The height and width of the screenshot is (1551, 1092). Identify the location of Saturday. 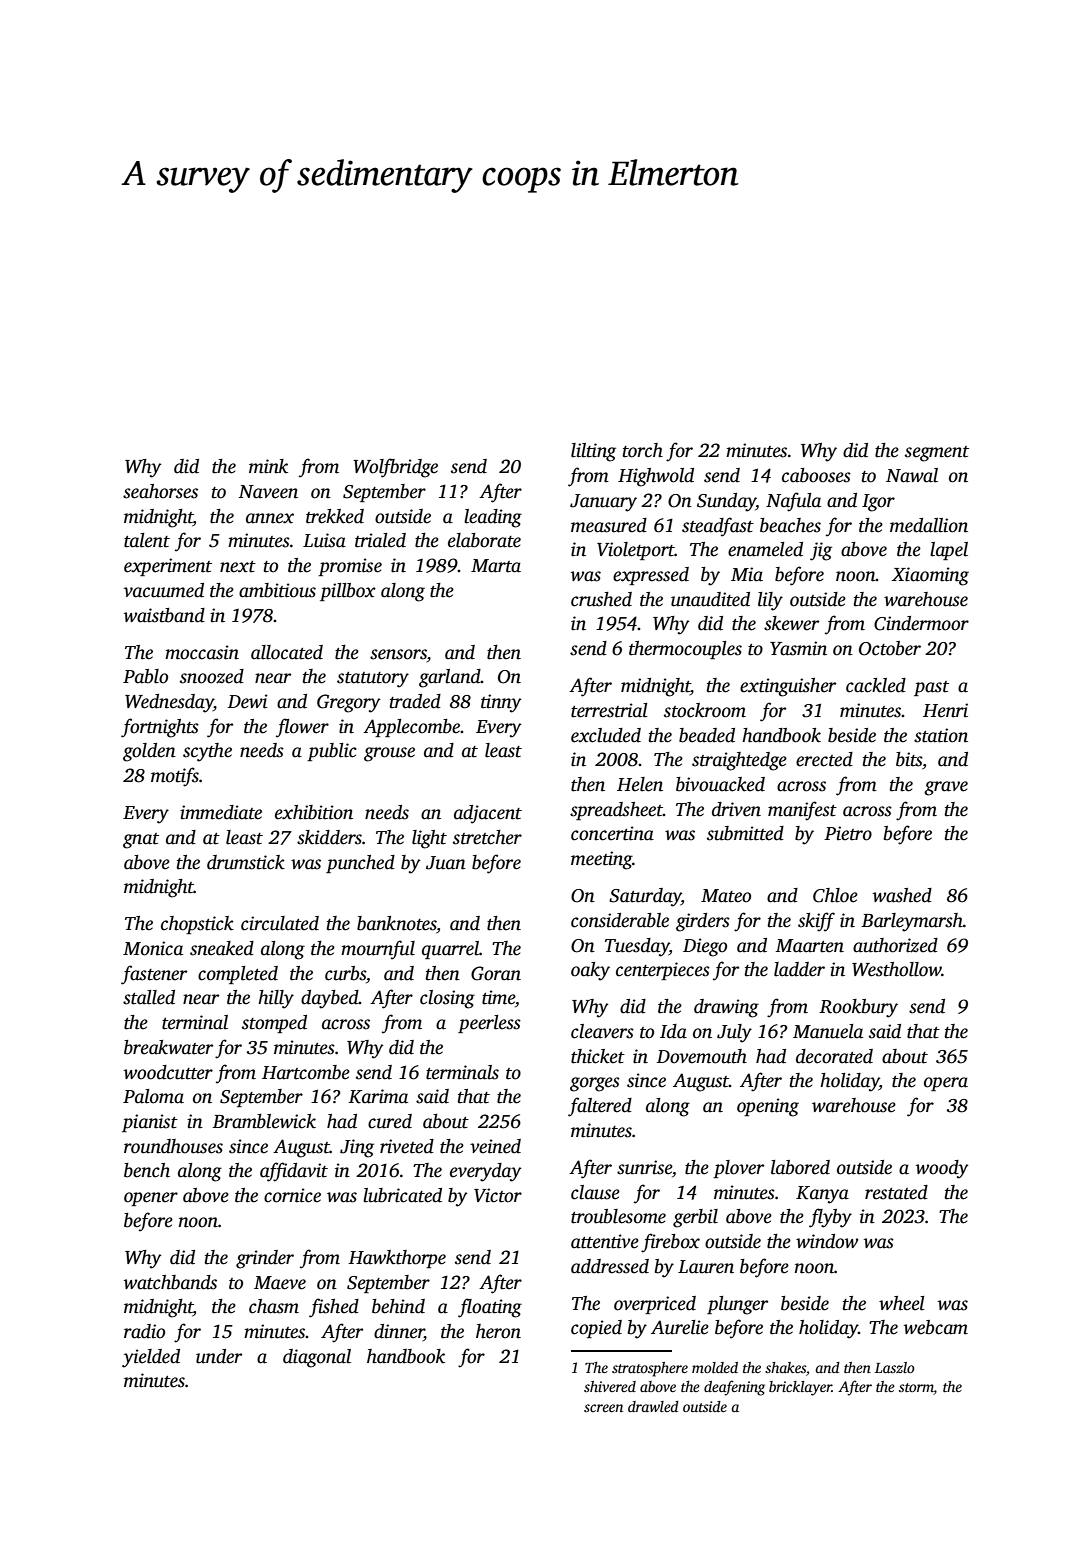
(645, 897).
